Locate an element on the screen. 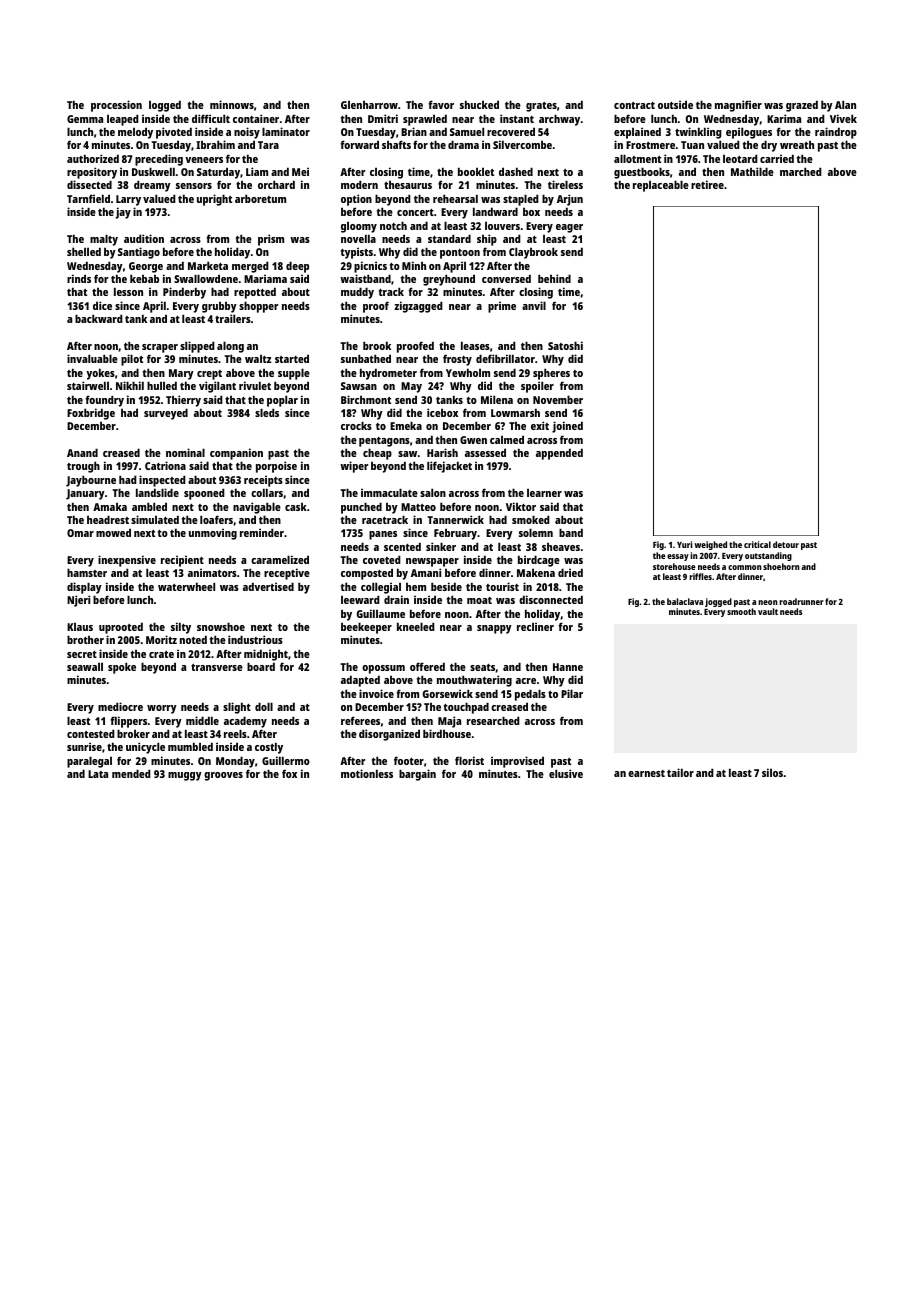 This screenshot has height=1308, width=924. marched is located at coordinates (801, 171).
